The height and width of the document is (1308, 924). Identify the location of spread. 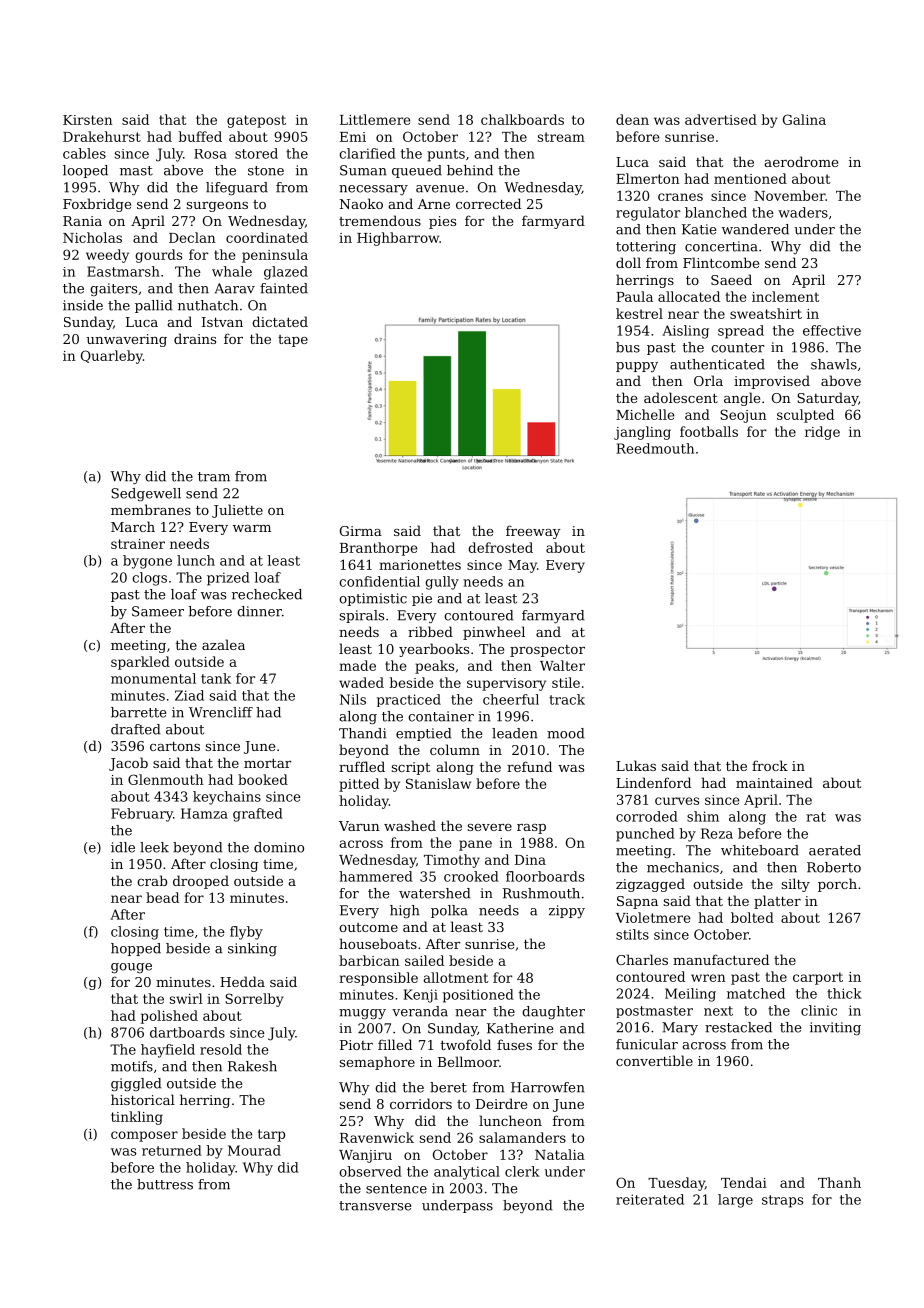
(741, 332).
